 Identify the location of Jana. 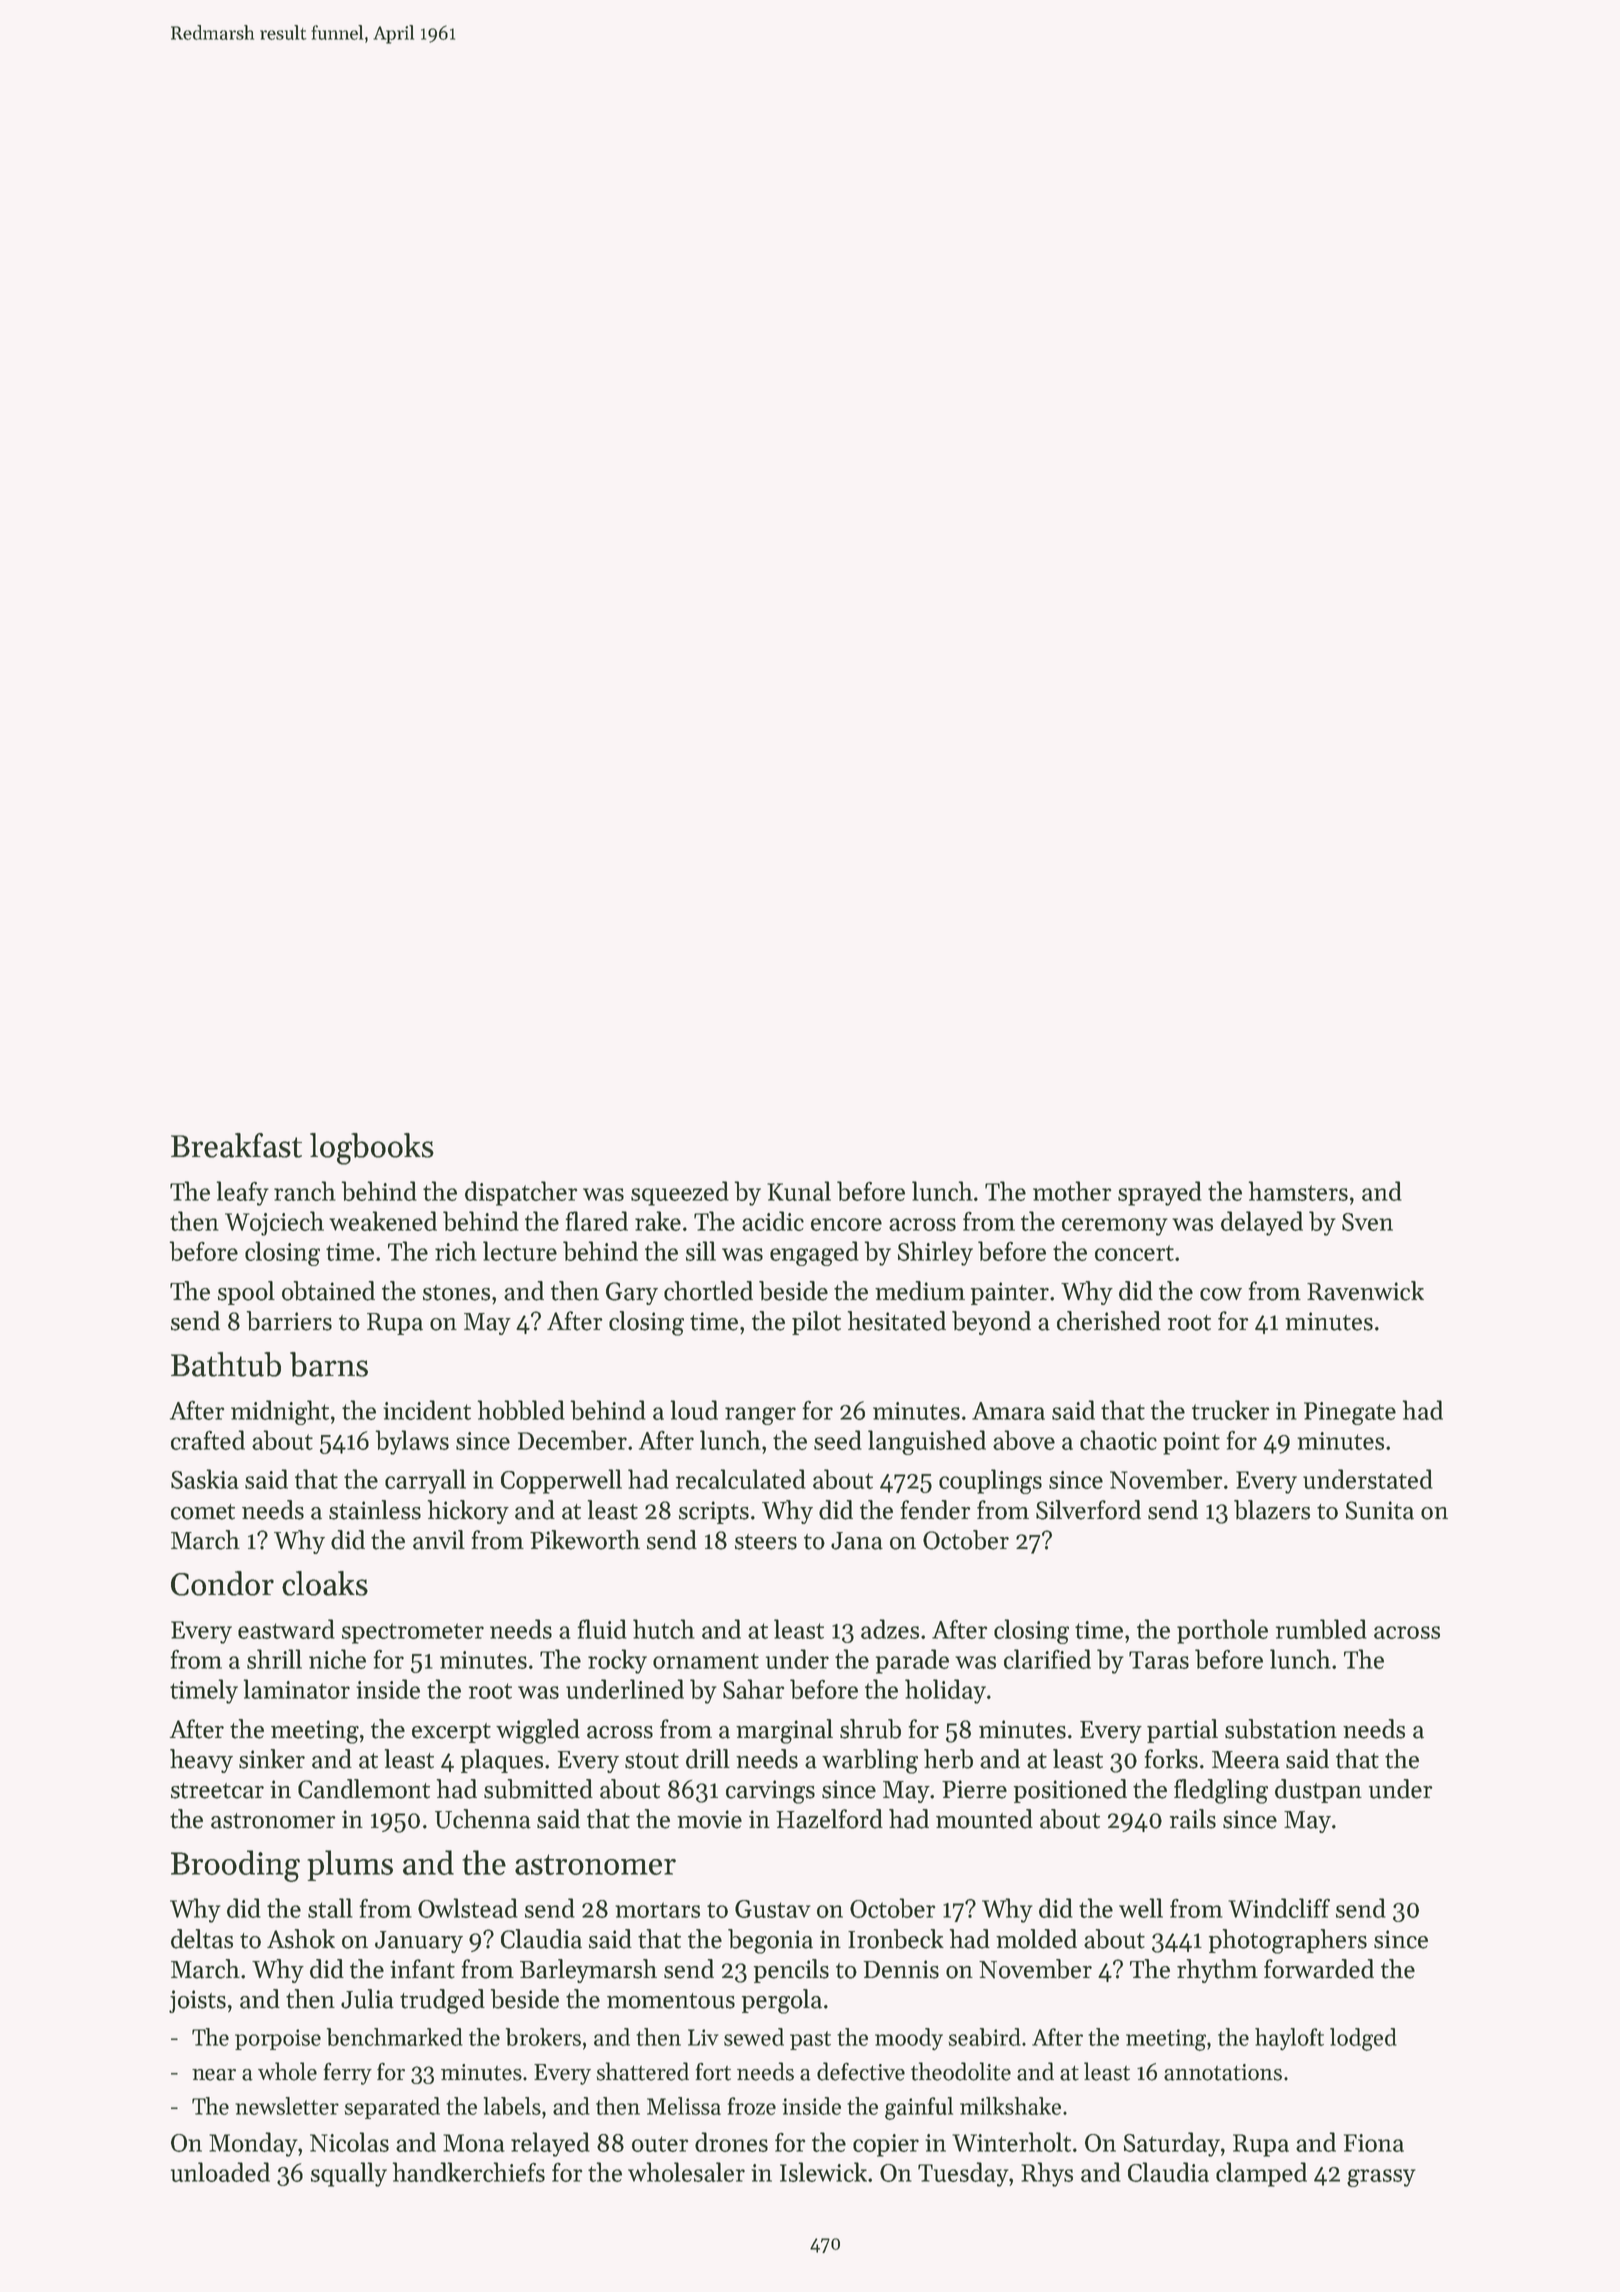
(857, 1541).
